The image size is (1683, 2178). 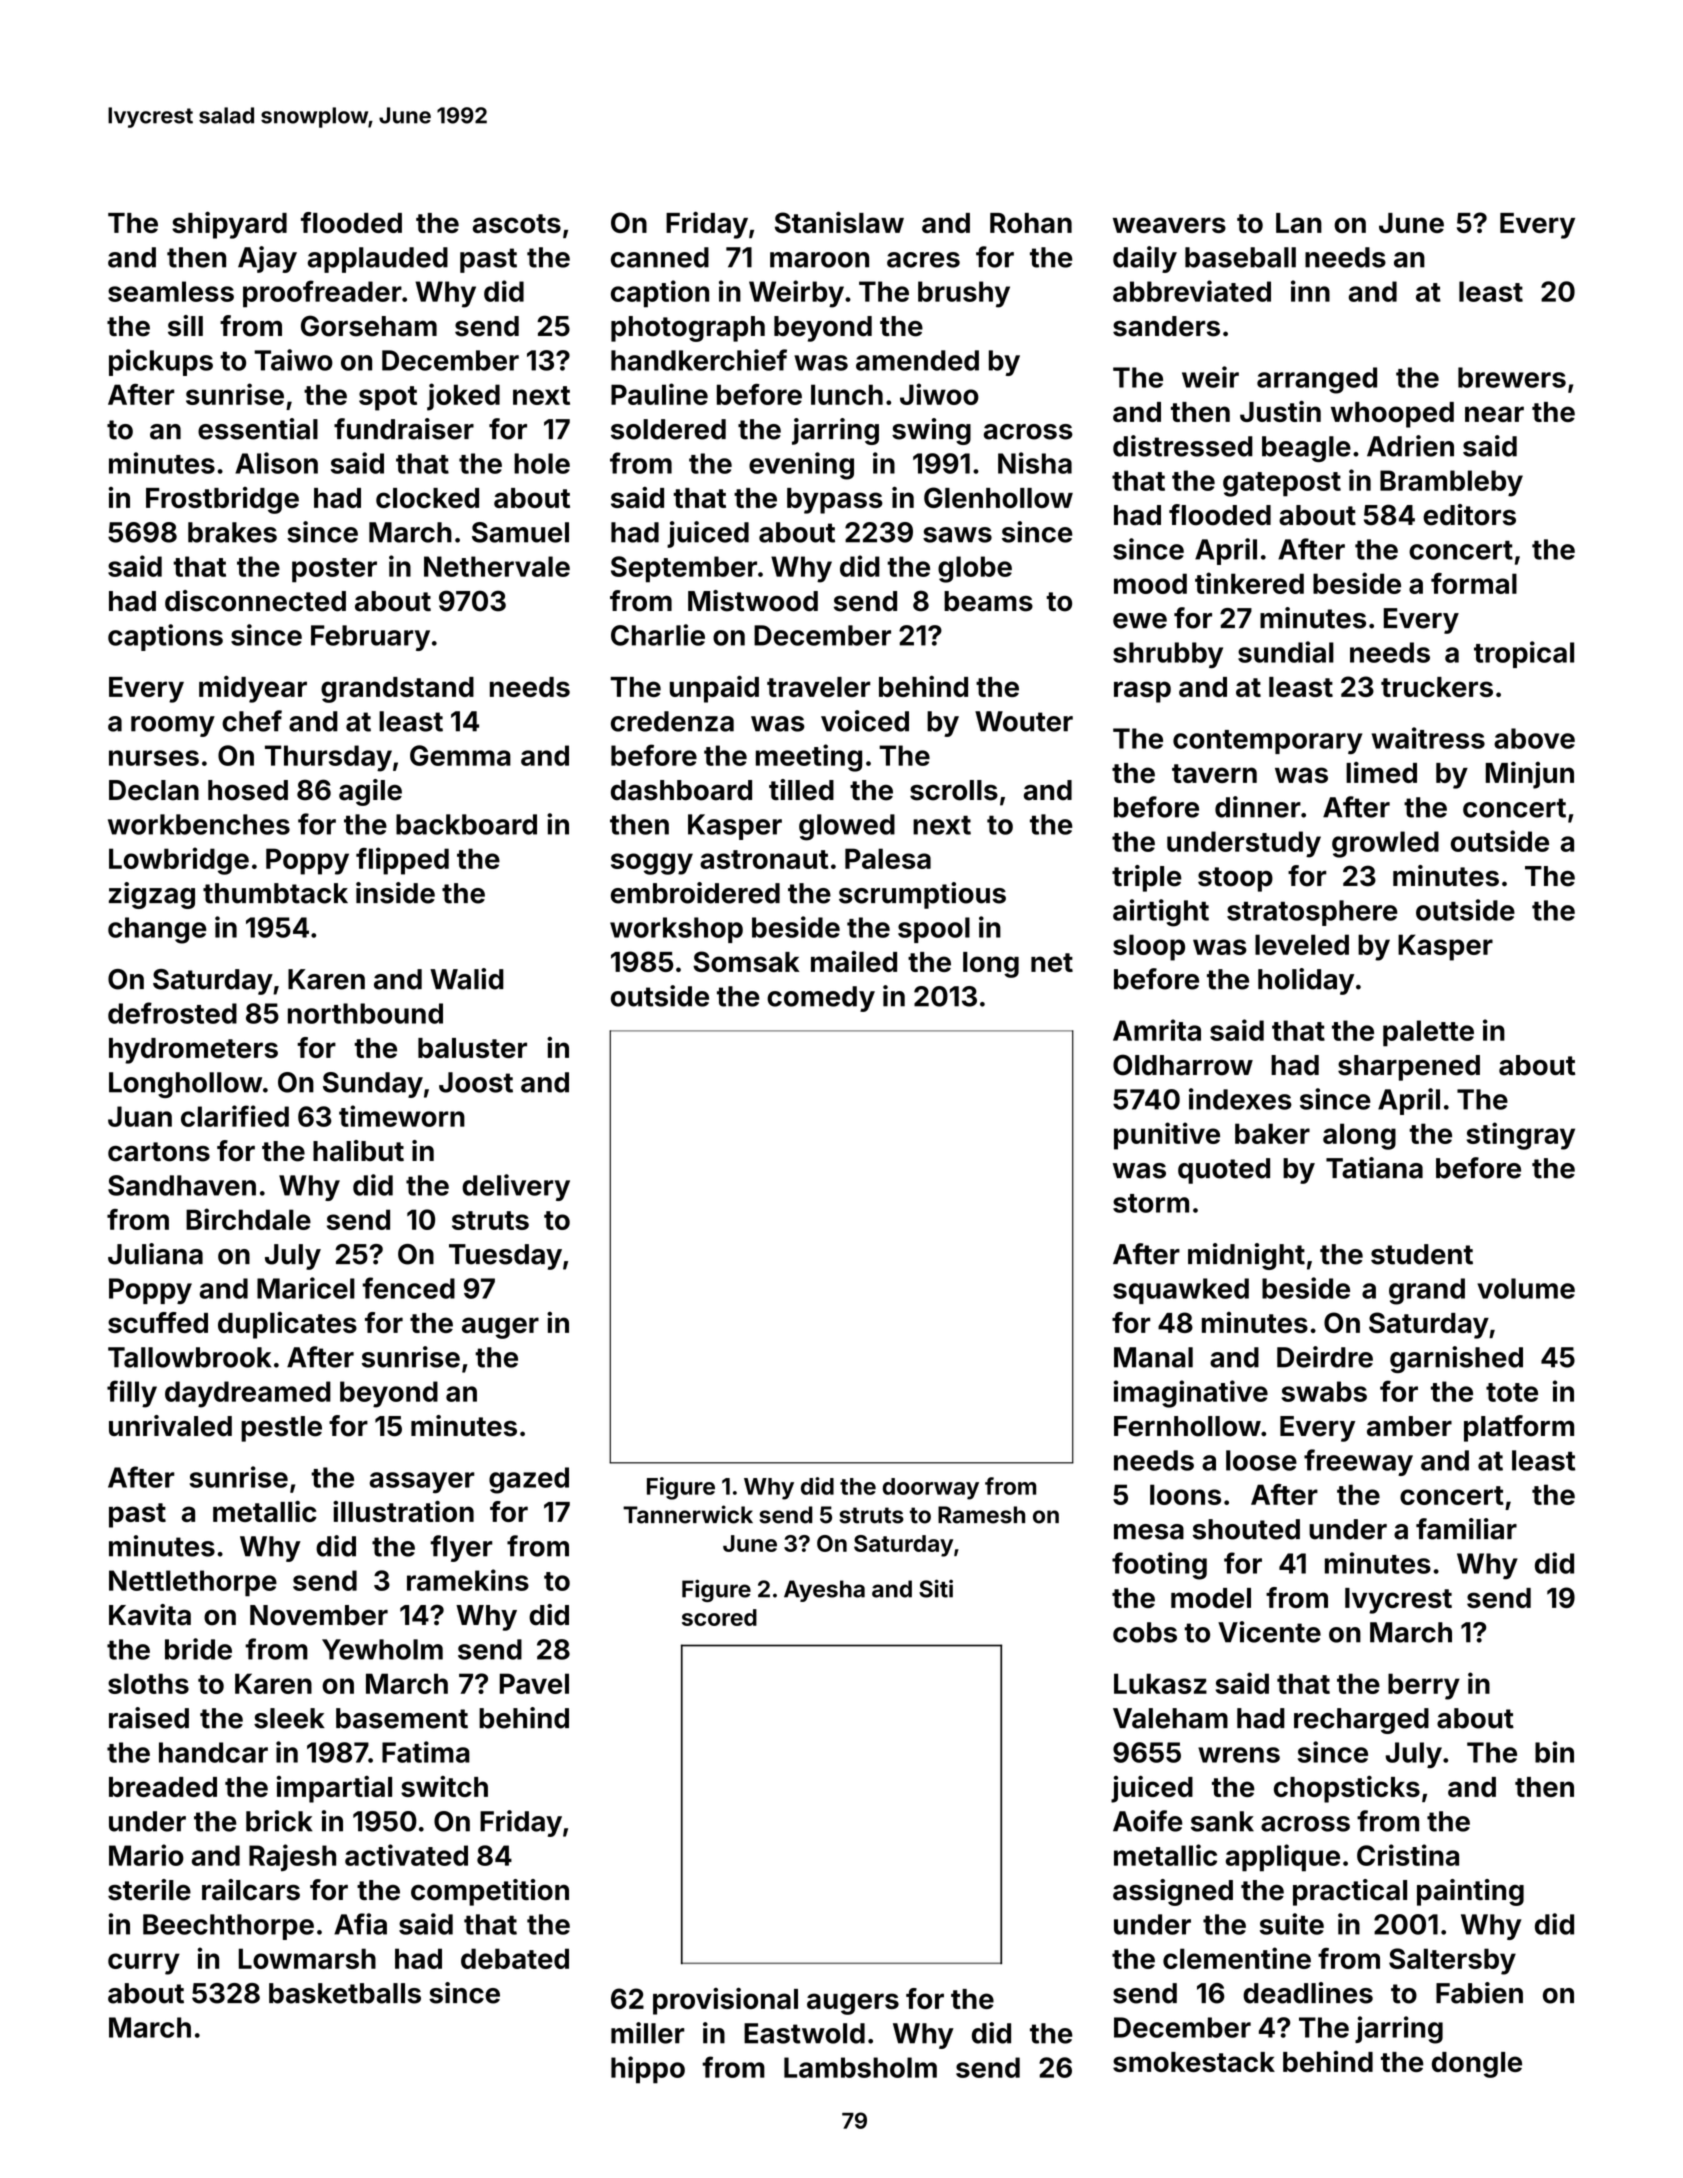 What do you see at coordinates (1031, 223) in the screenshot?
I see `Rohan` at bounding box center [1031, 223].
